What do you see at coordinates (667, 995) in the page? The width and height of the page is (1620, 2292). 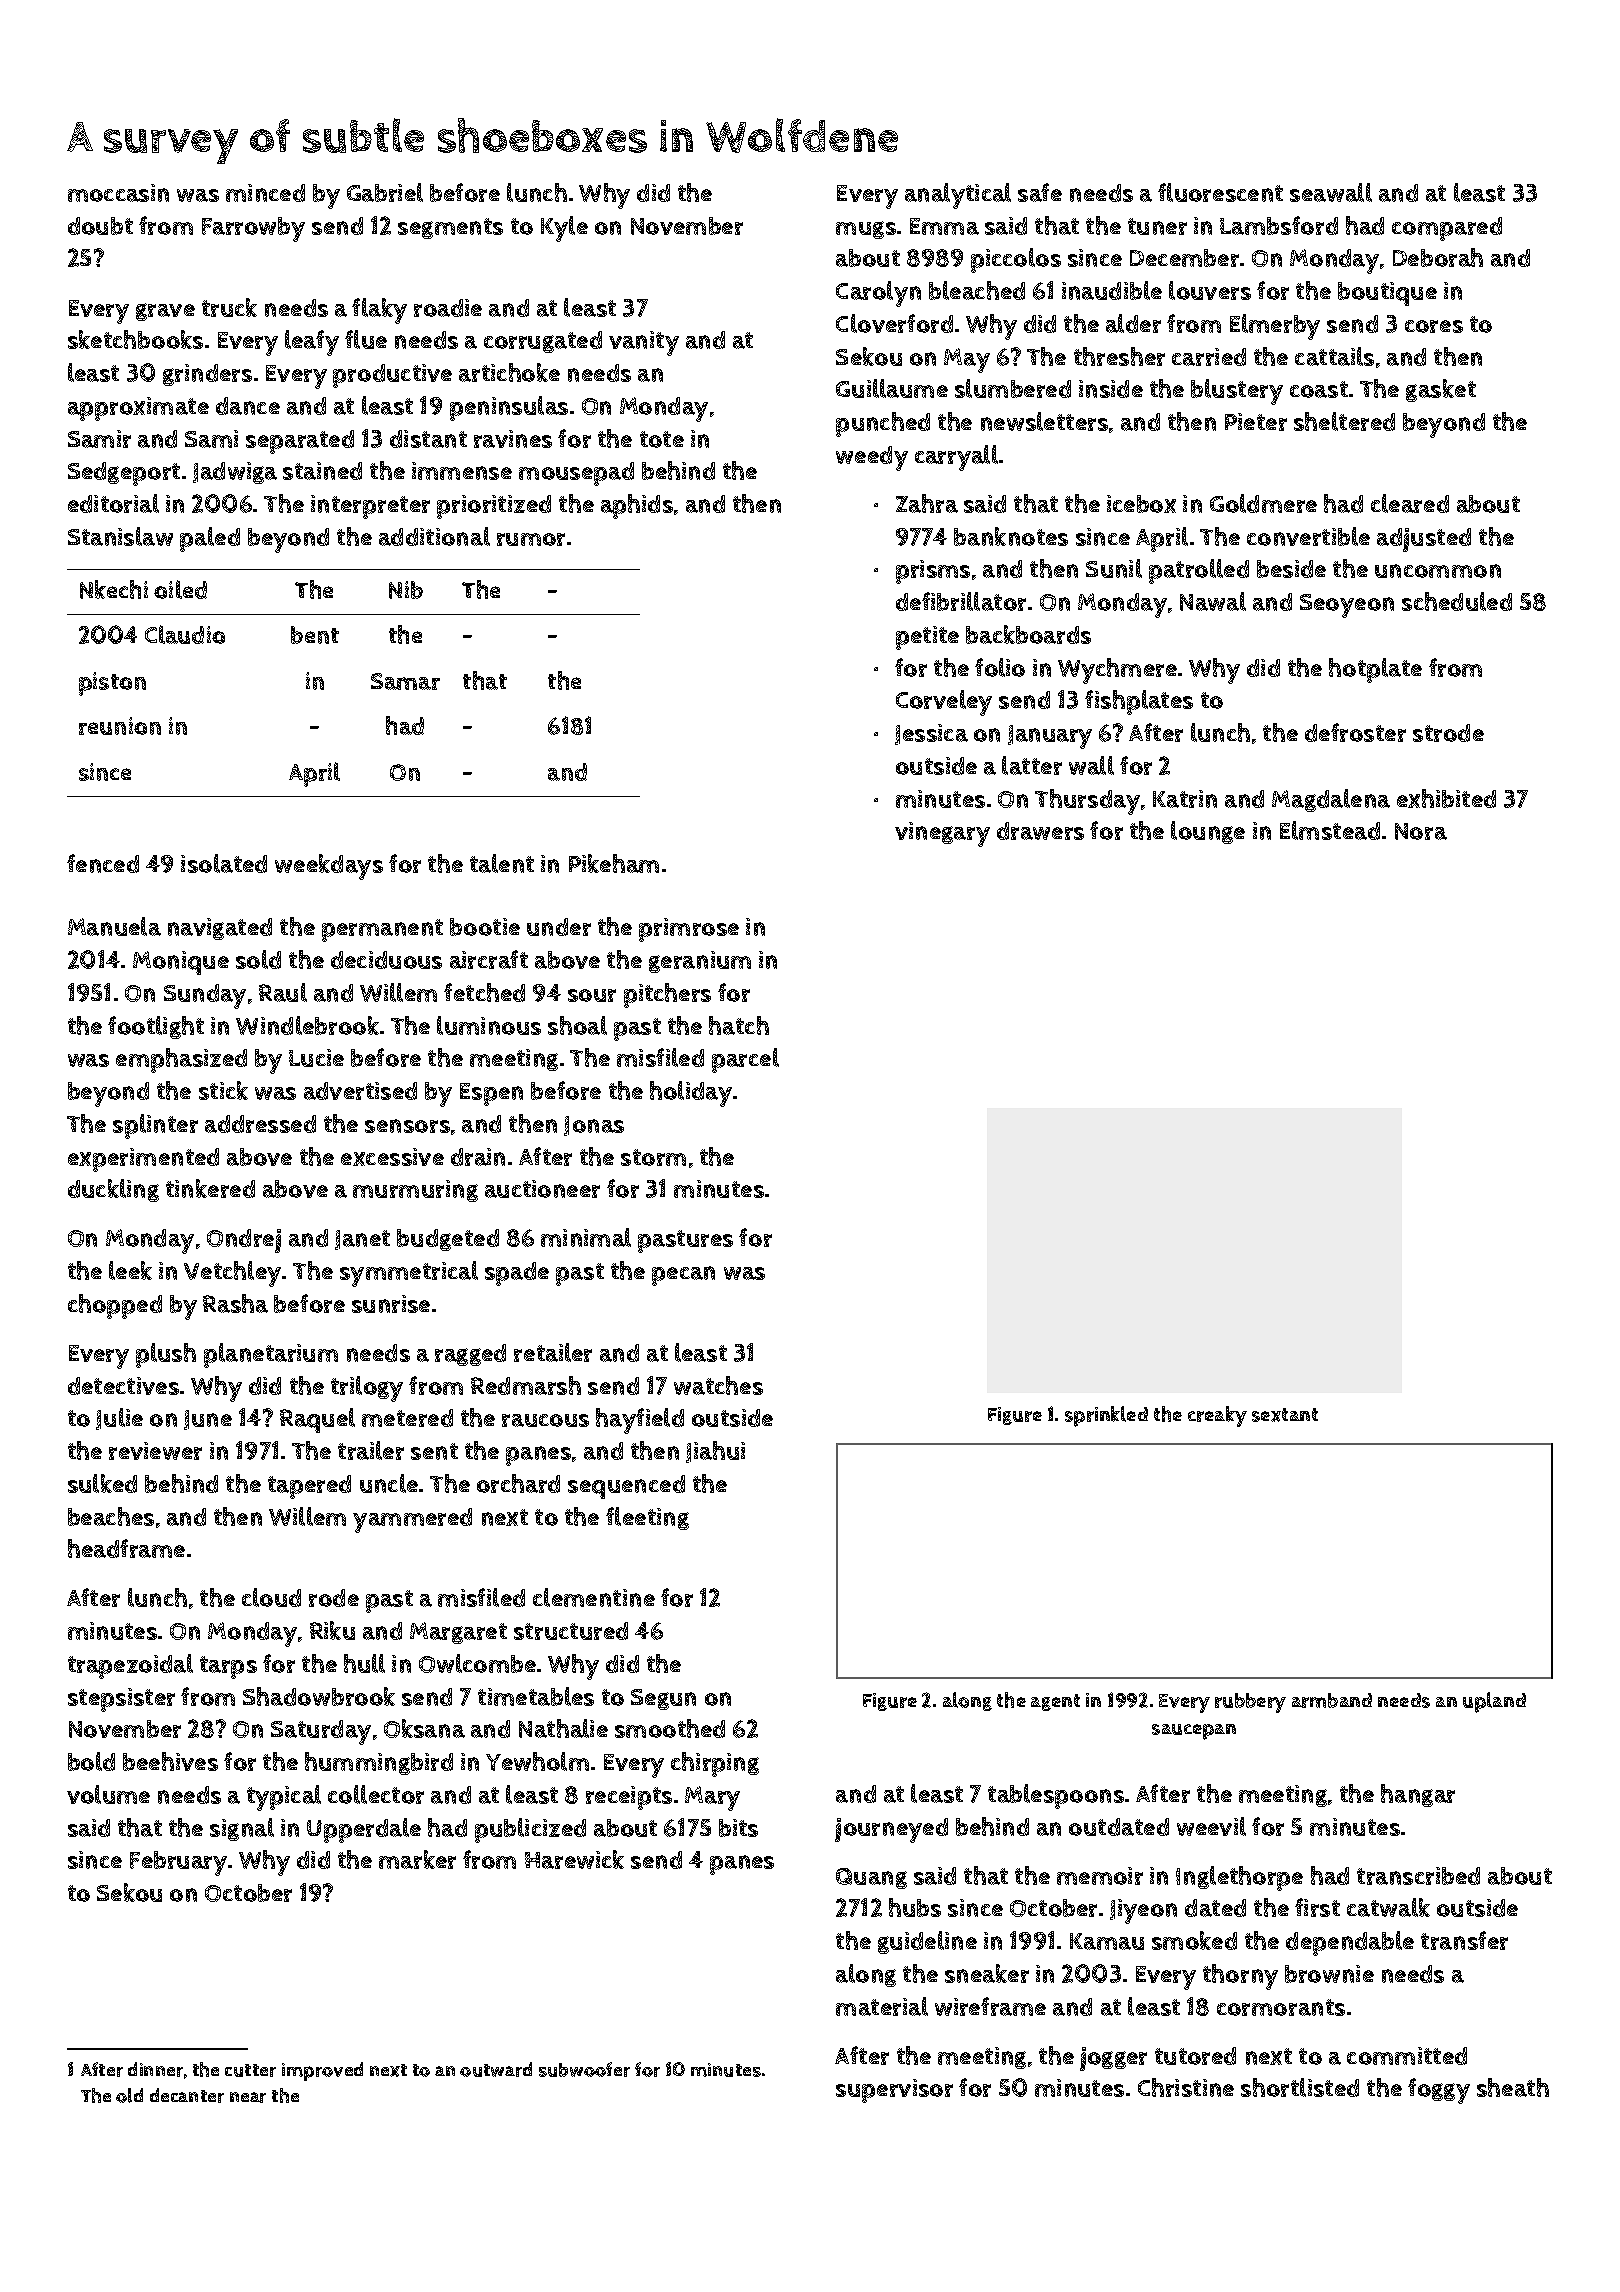 I see `pitchers` at bounding box center [667, 995].
